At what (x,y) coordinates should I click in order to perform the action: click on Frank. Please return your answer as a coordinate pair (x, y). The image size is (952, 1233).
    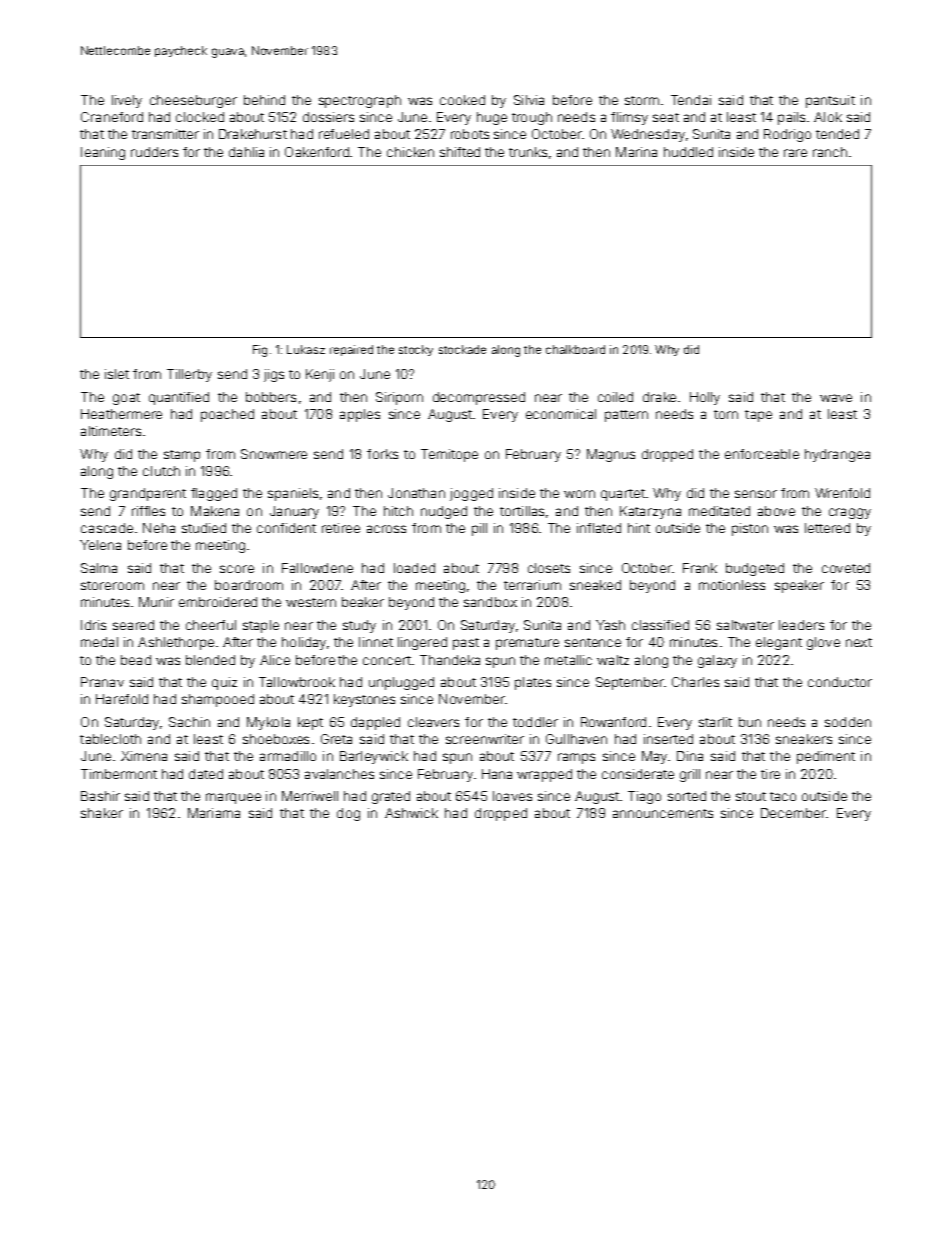
    Looking at the image, I should click on (700, 568).
